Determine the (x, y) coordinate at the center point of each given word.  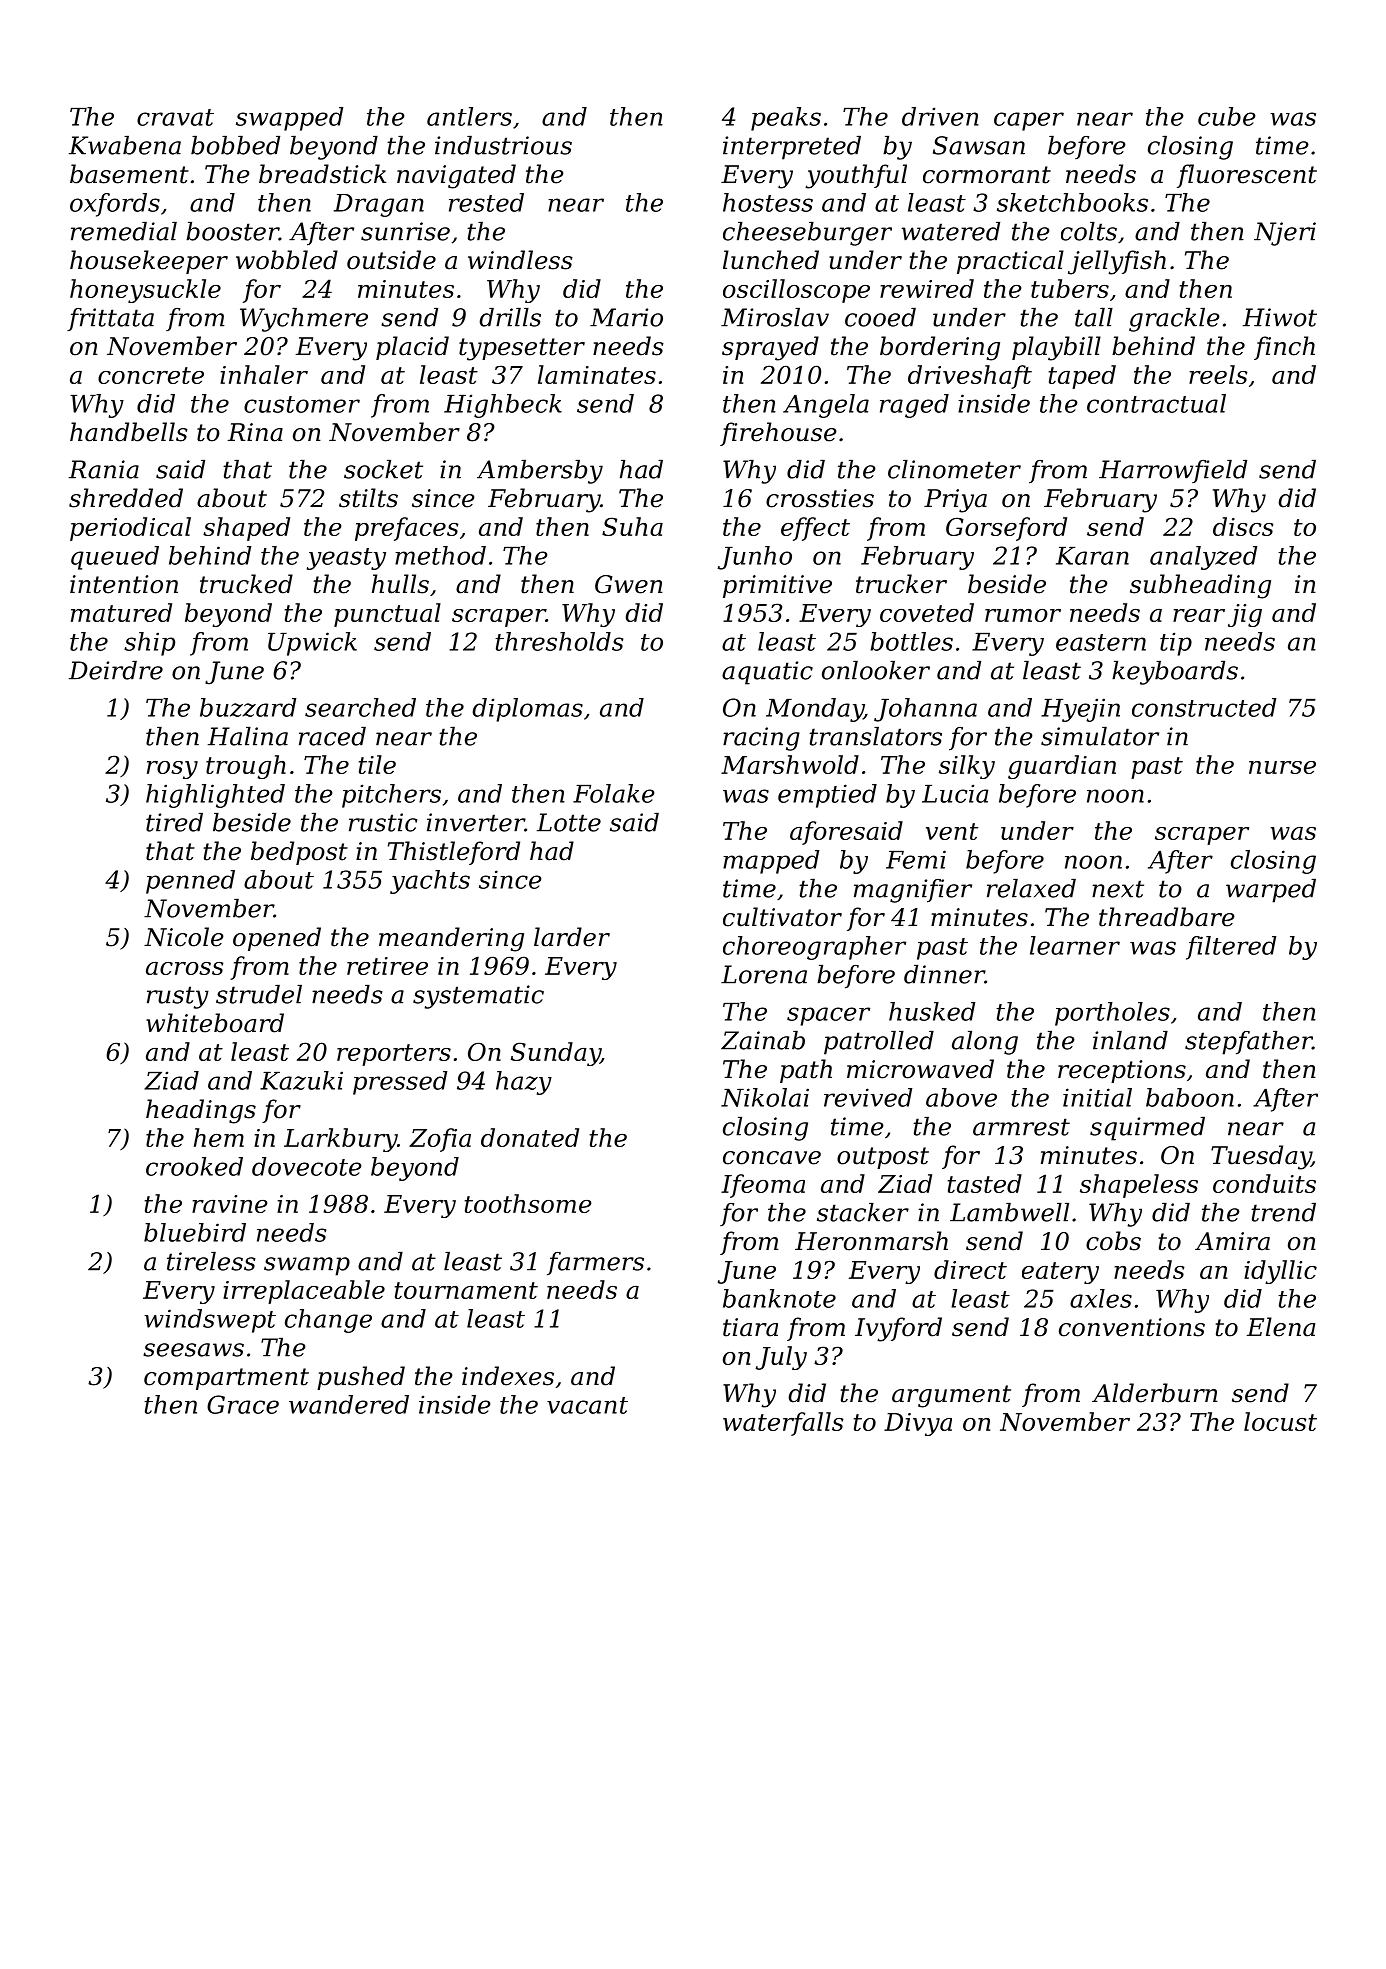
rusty (178, 997)
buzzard (248, 707)
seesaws (193, 1350)
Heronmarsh (871, 1241)
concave (772, 1158)
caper (1029, 121)
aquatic (767, 673)
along (985, 1043)
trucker (901, 584)
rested (486, 202)
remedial (124, 231)
